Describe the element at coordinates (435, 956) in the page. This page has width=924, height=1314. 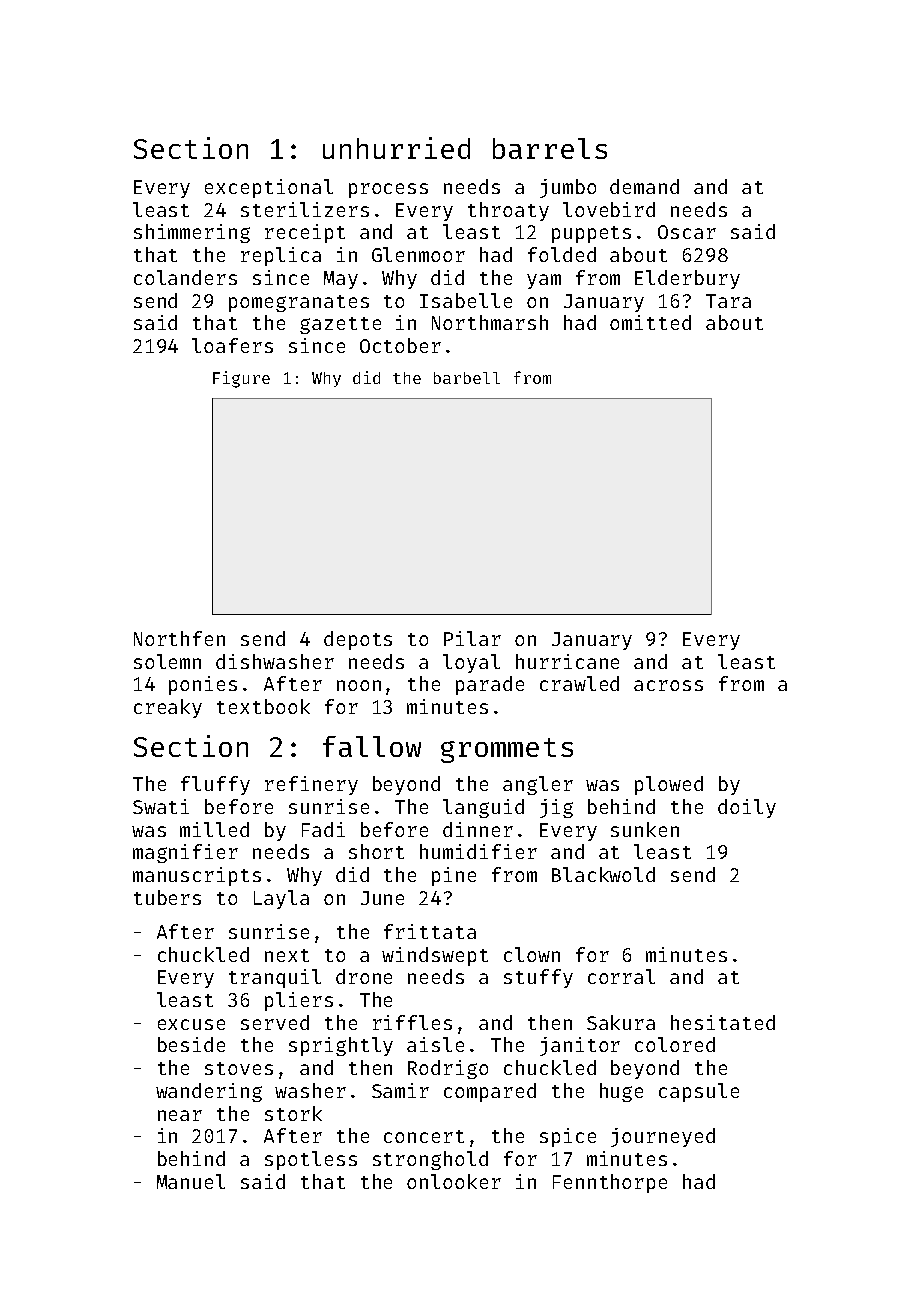
I see `windswept` at that location.
